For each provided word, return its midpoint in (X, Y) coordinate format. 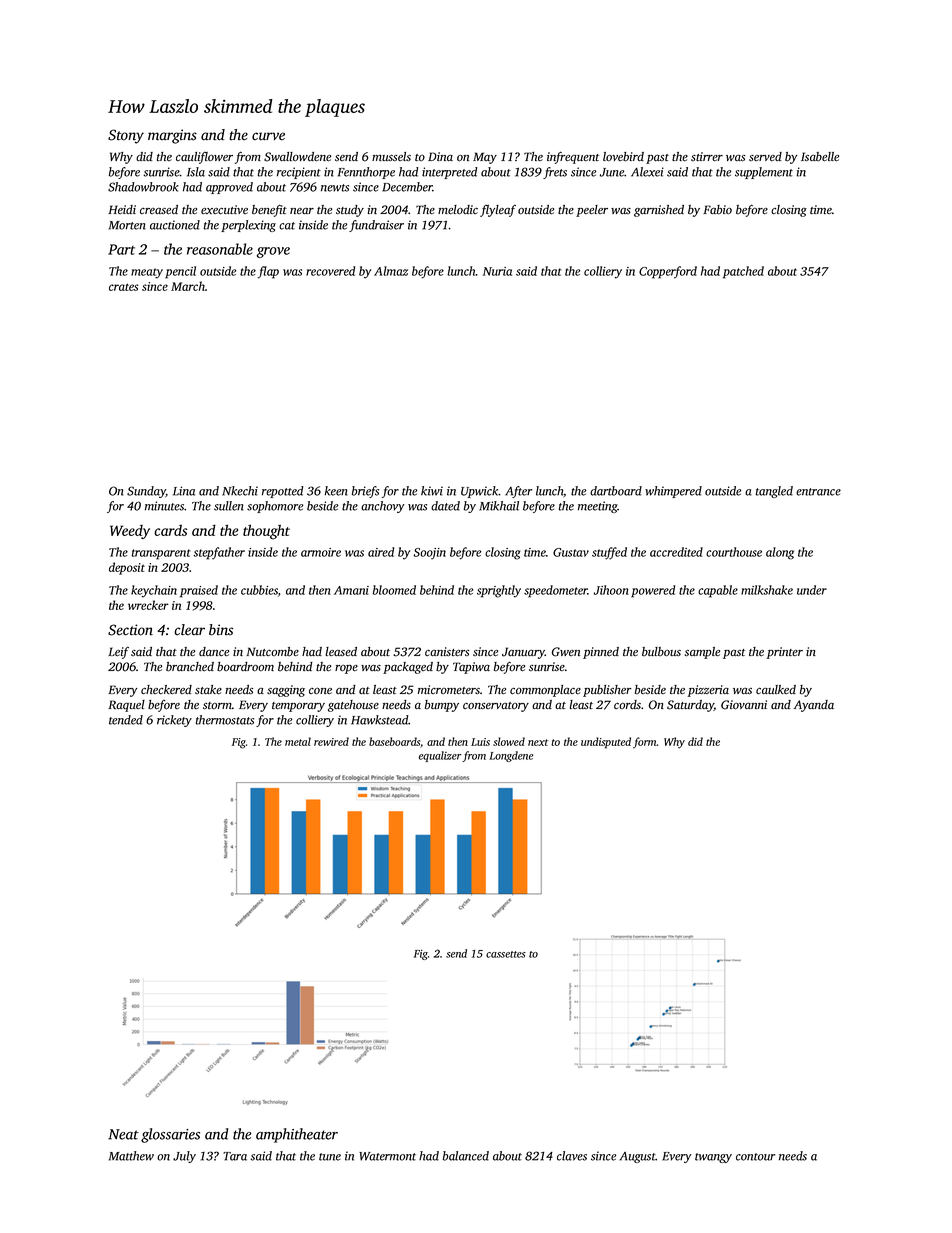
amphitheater (297, 1135)
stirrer (707, 156)
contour (755, 1157)
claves (572, 1156)
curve (268, 136)
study (350, 211)
